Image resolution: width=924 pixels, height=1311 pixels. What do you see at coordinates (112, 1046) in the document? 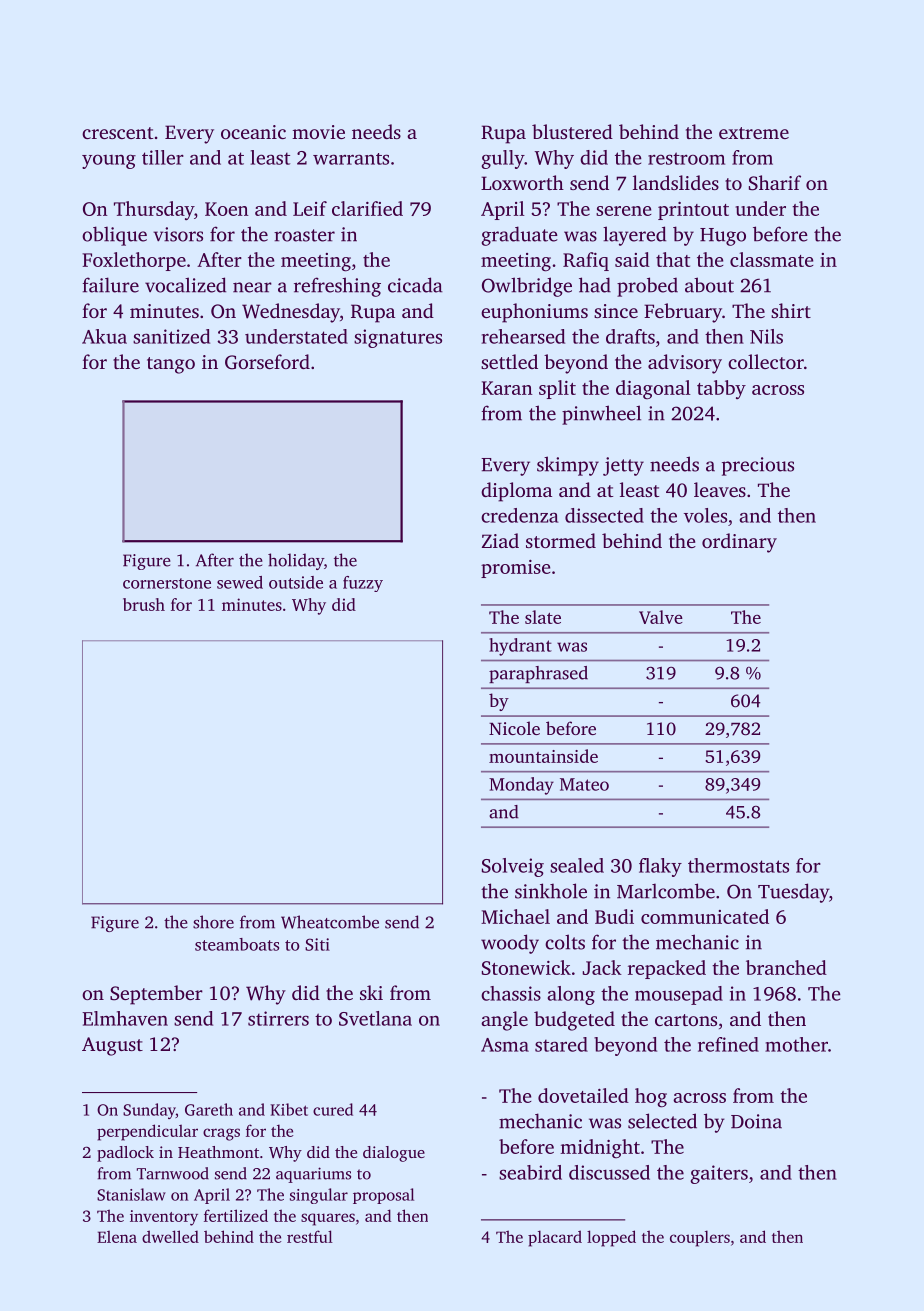
I see `August` at bounding box center [112, 1046].
